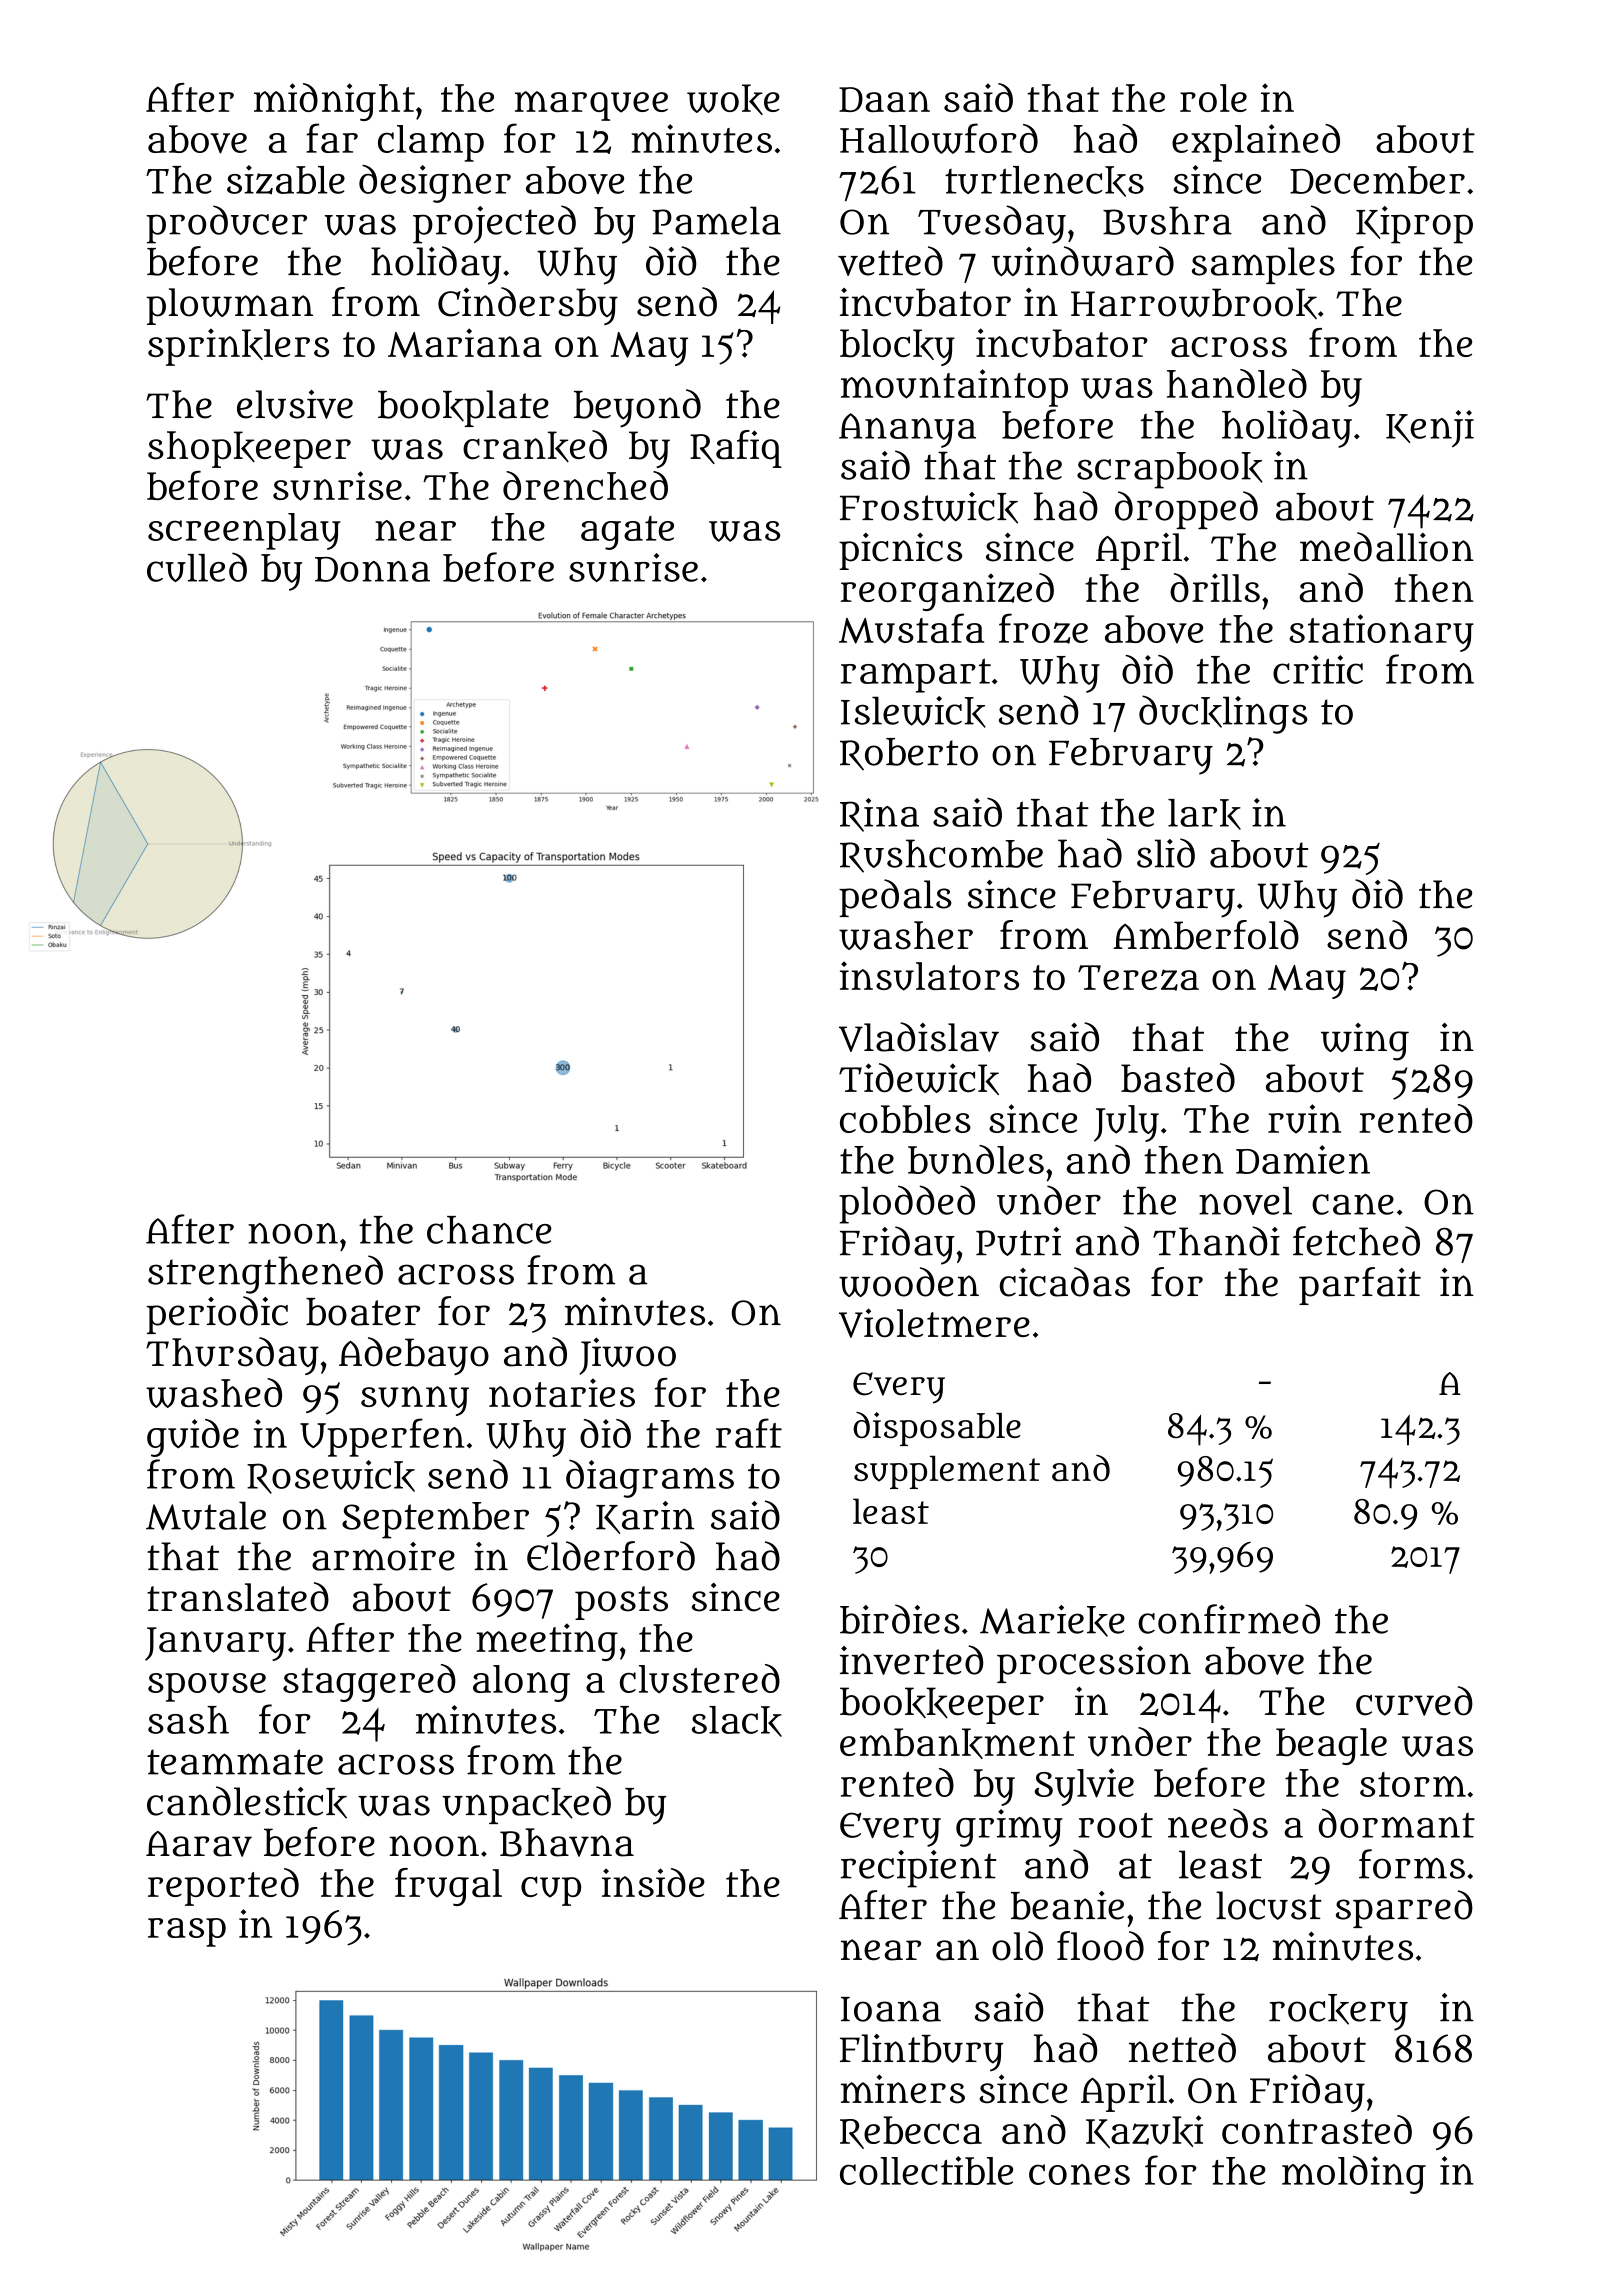 The image size is (1620, 2292). What do you see at coordinates (494, 224) in the screenshot?
I see `projected` at bounding box center [494, 224].
